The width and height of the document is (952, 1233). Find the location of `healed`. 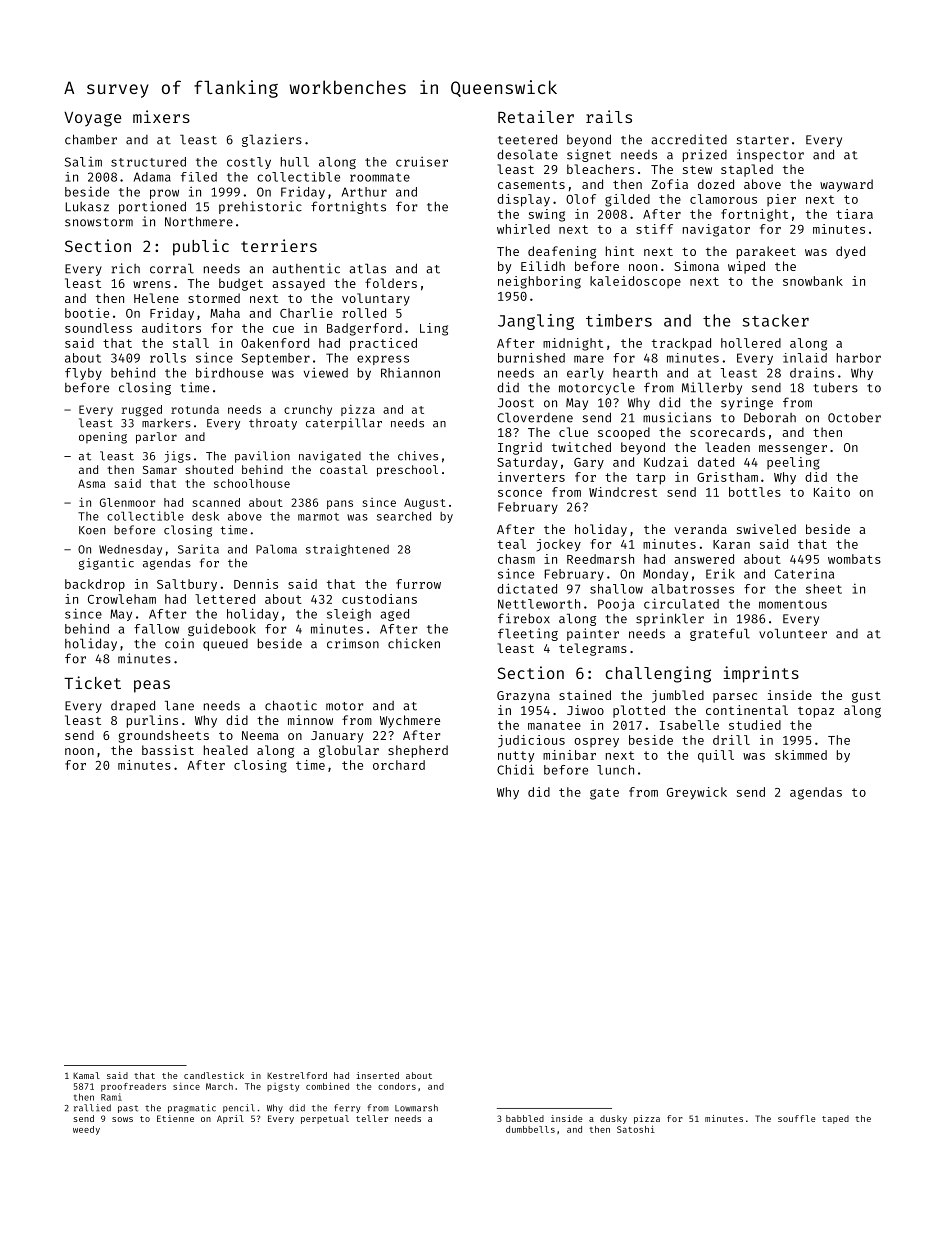

healed is located at coordinates (226, 750).
